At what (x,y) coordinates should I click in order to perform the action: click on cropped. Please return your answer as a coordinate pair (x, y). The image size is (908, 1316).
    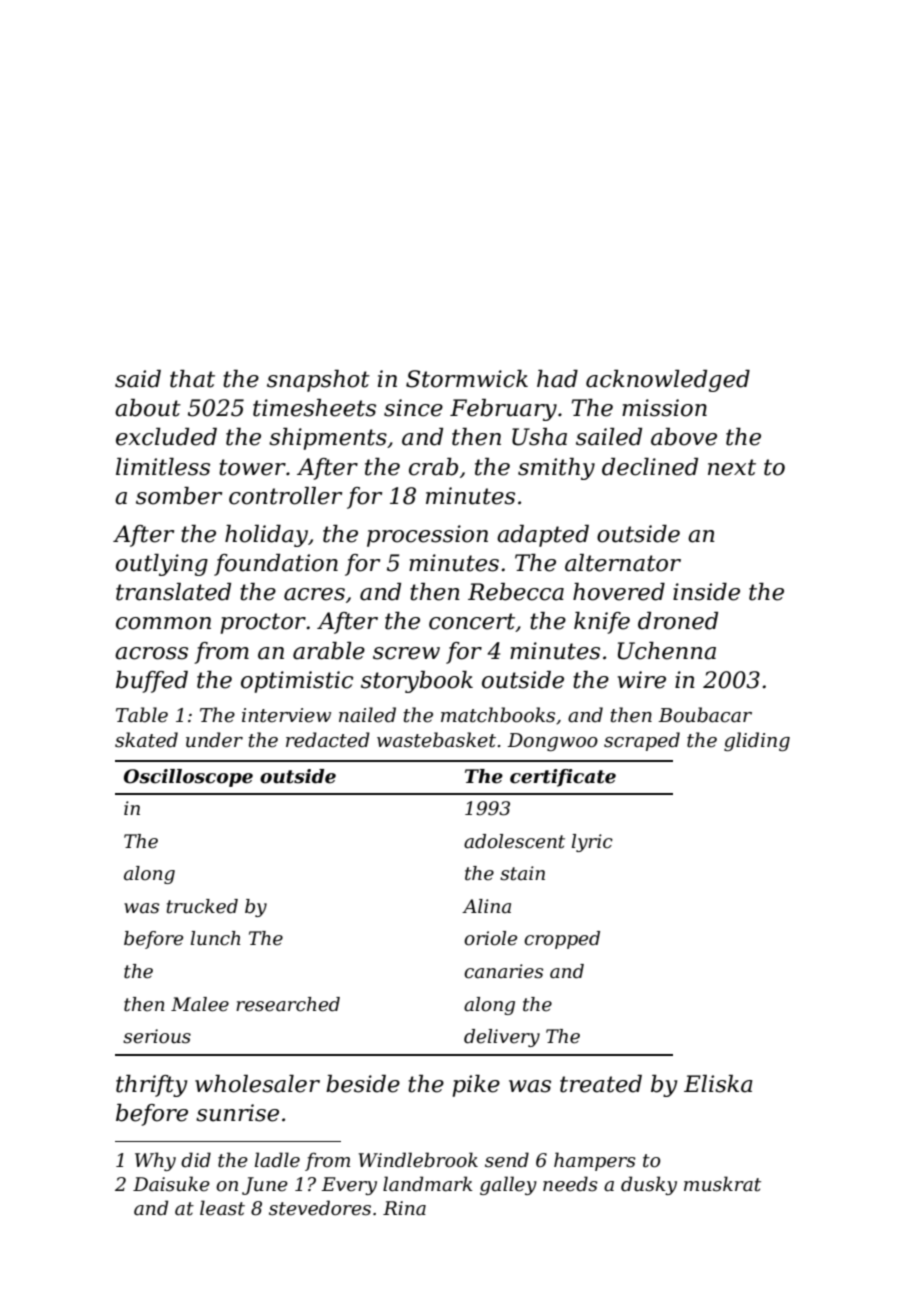
    Looking at the image, I should click on (562, 940).
